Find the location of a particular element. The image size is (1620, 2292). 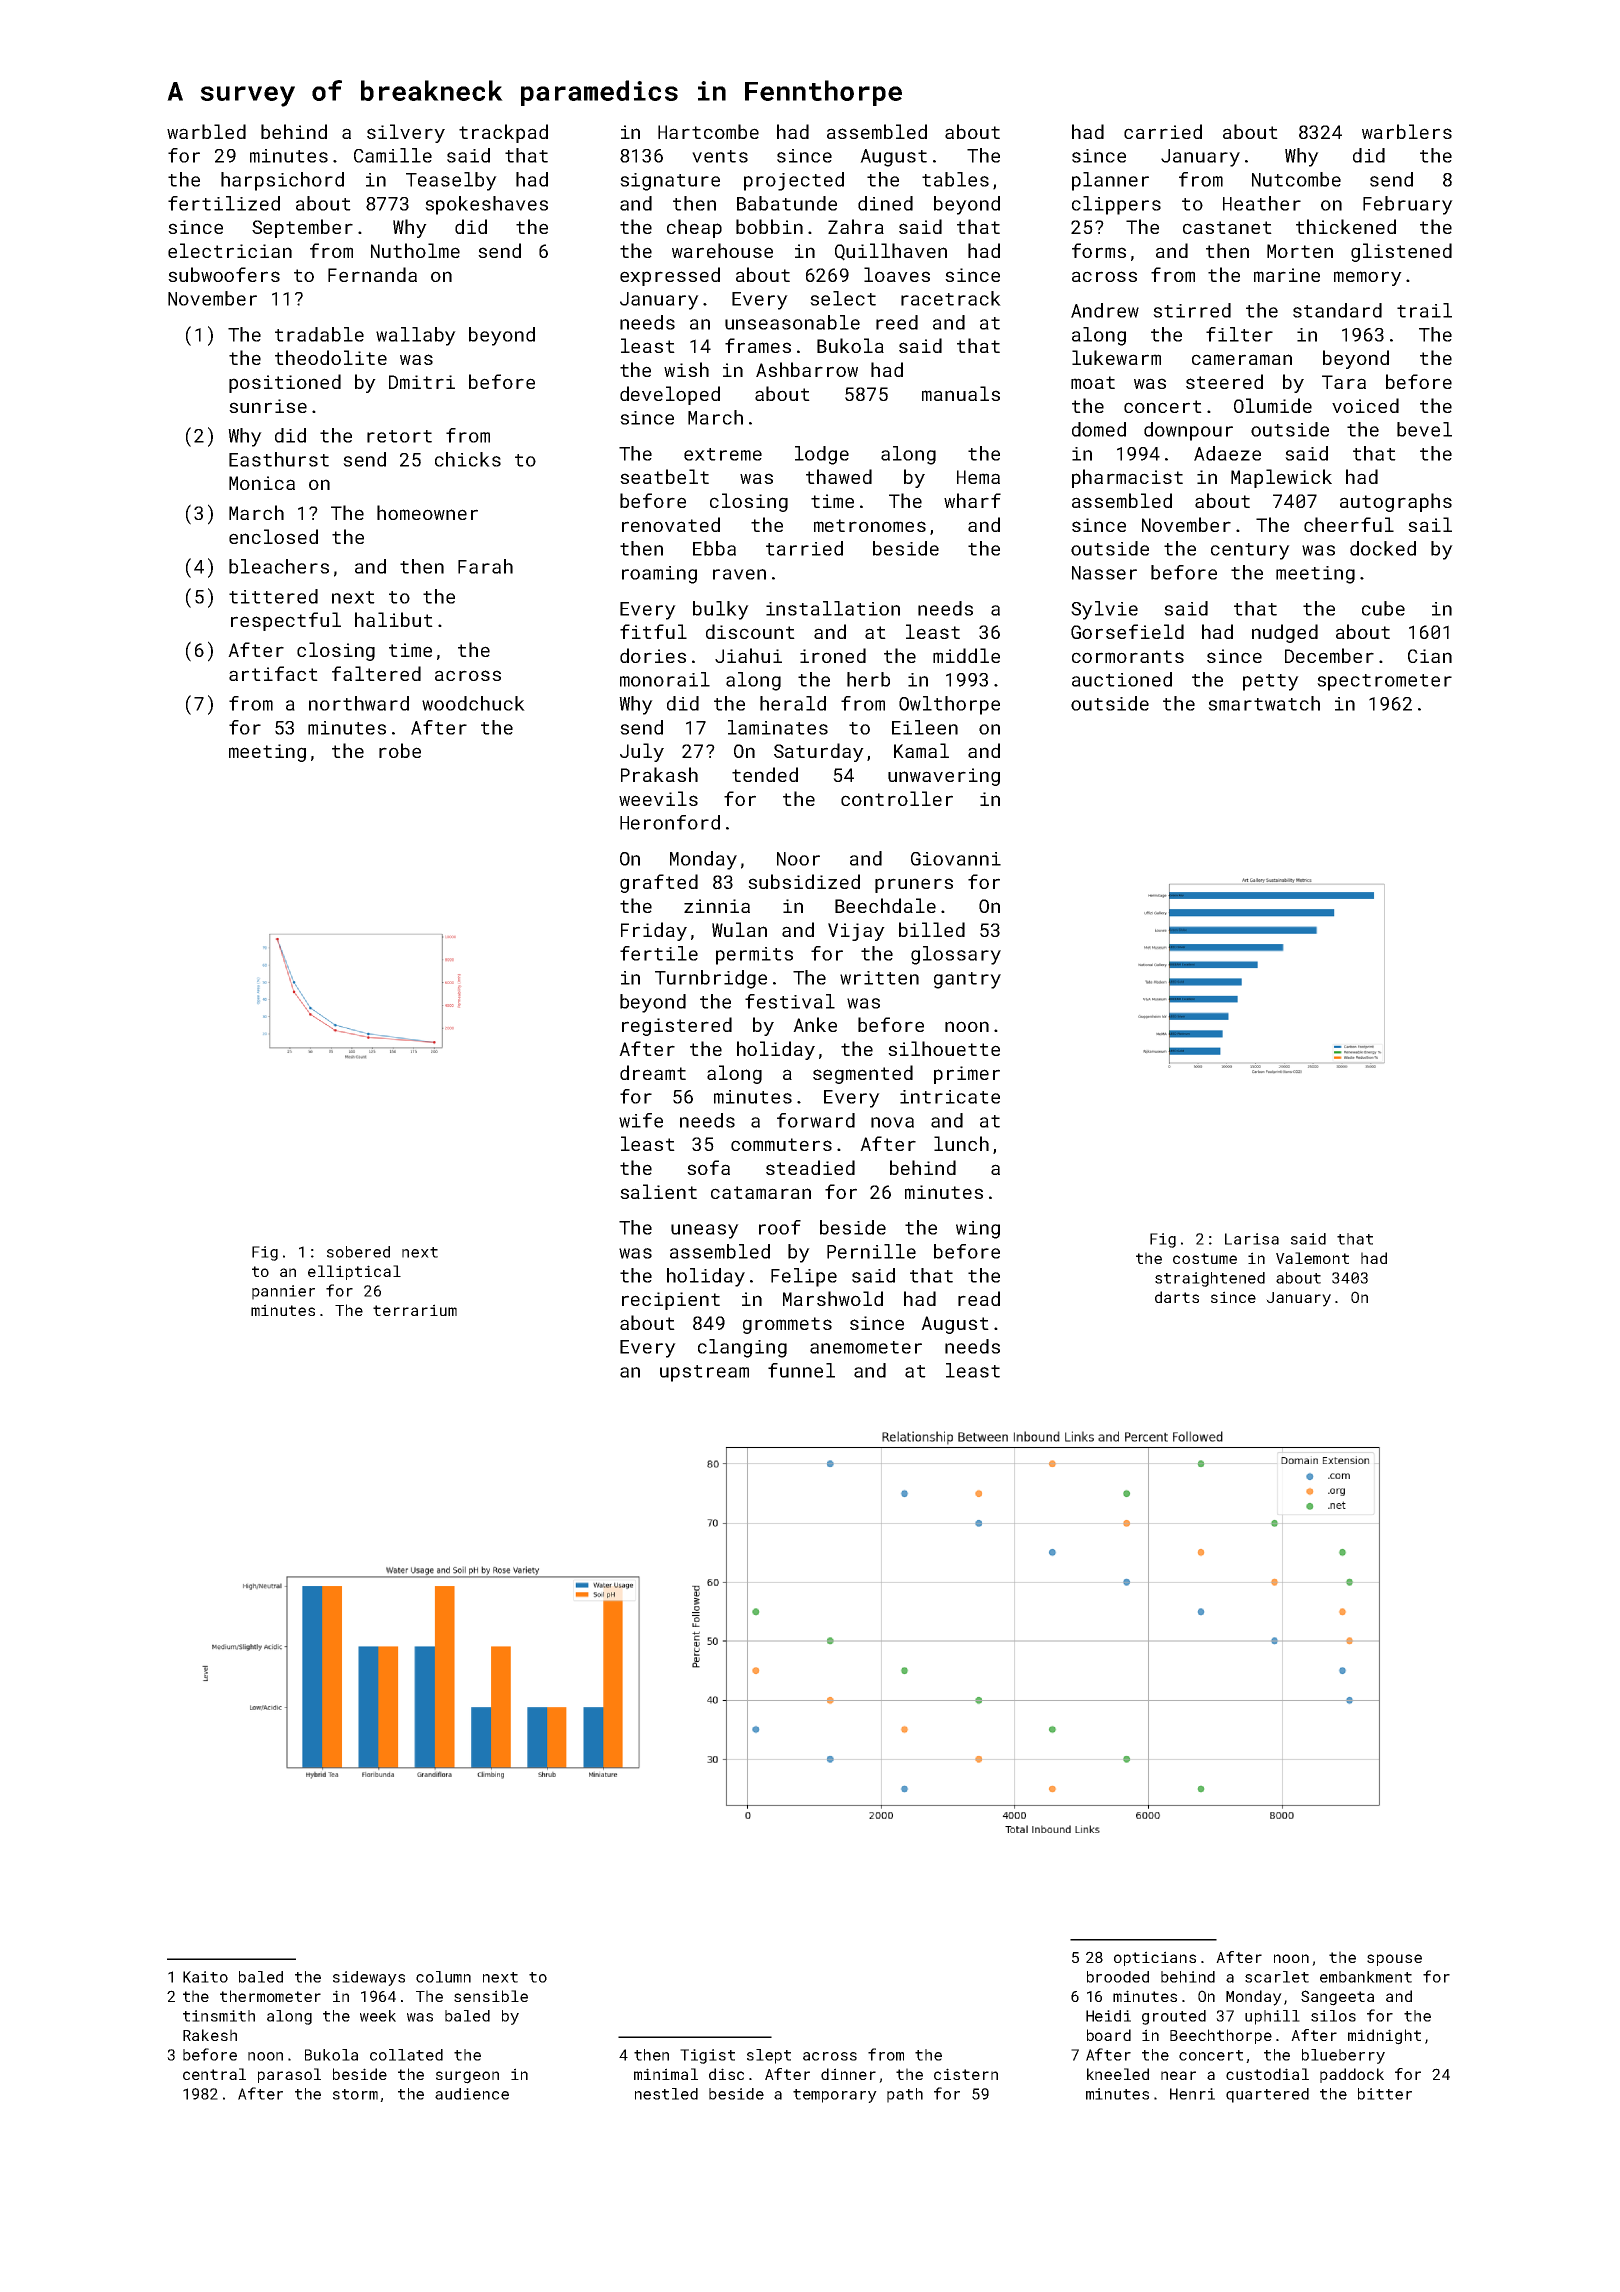

century is located at coordinates (1250, 551).
